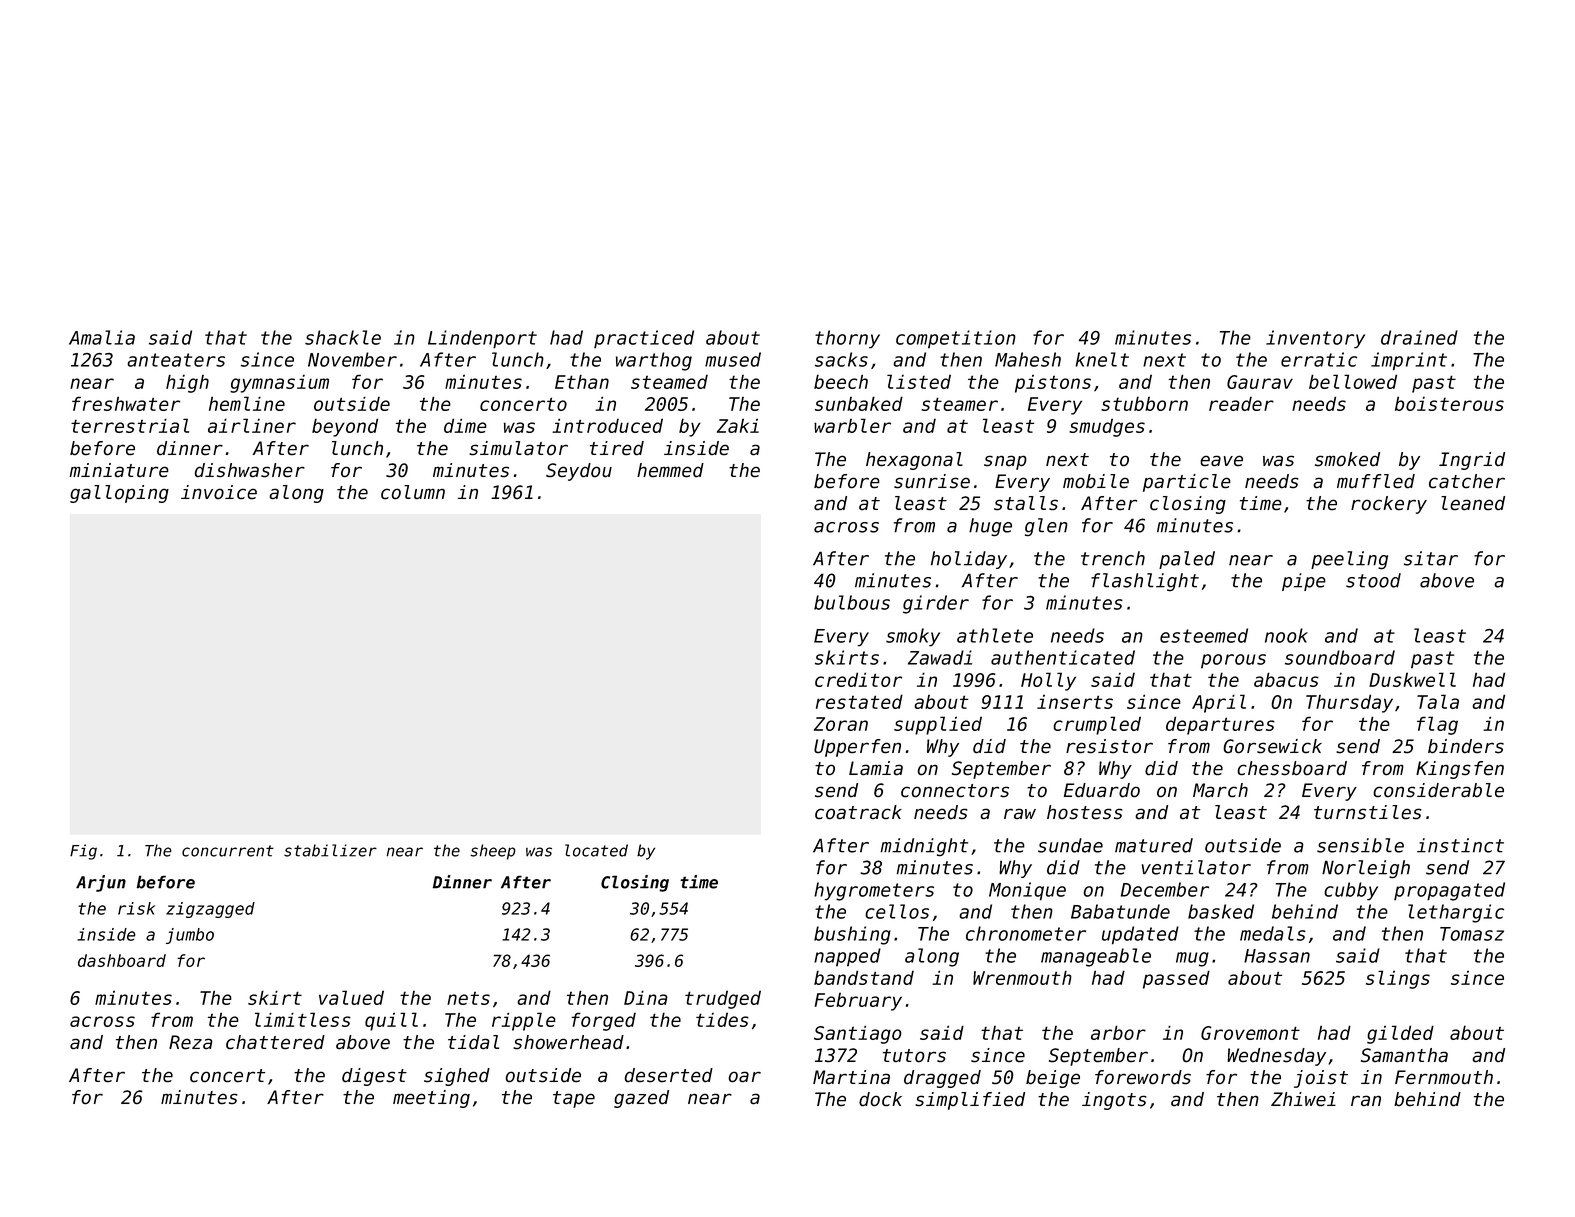 The width and height of the screenshot is (1575, 1217). I want to click on passed, so click(1176, 979).
